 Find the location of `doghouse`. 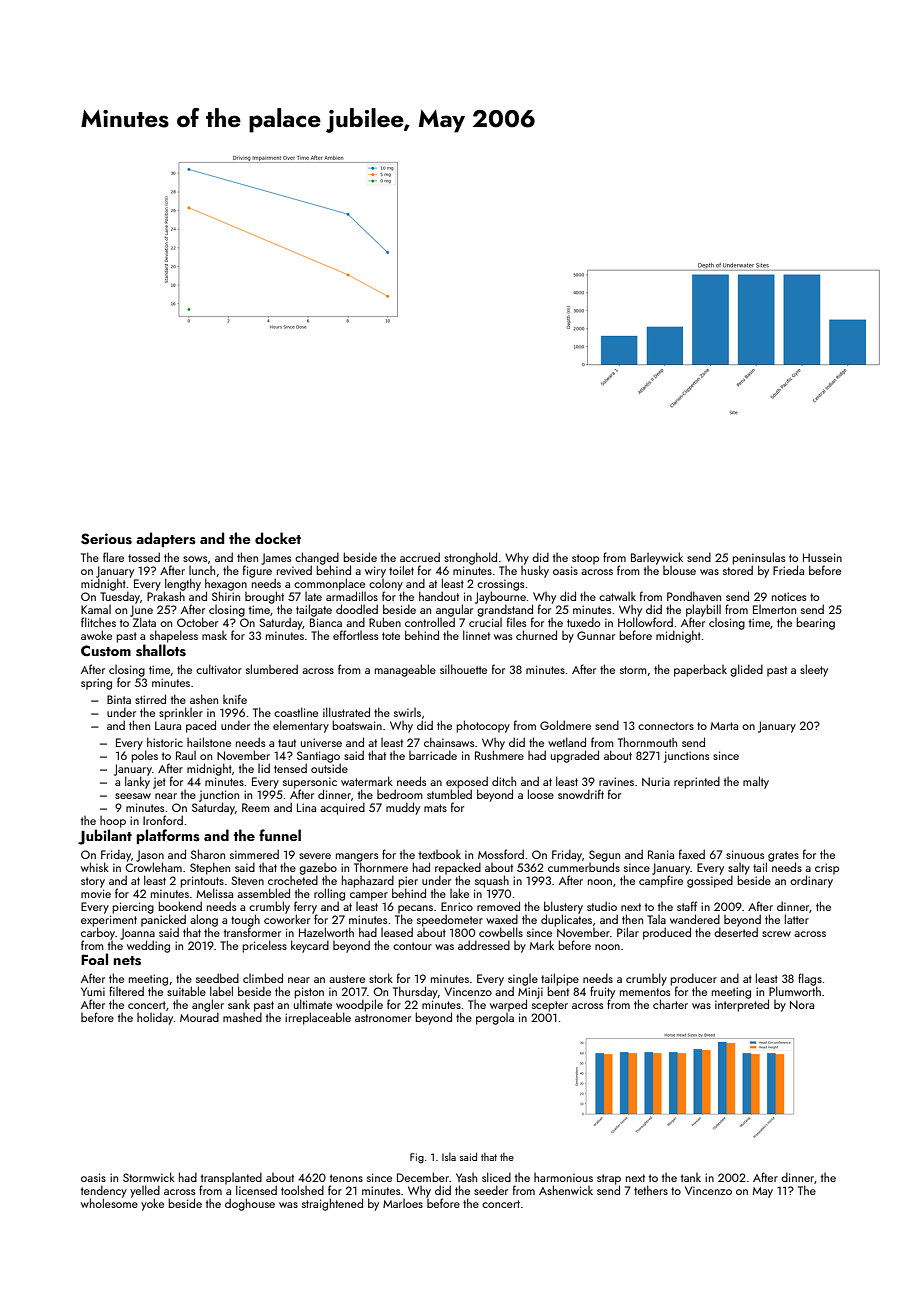

doghouse is located at coordinates (250, 1204).
